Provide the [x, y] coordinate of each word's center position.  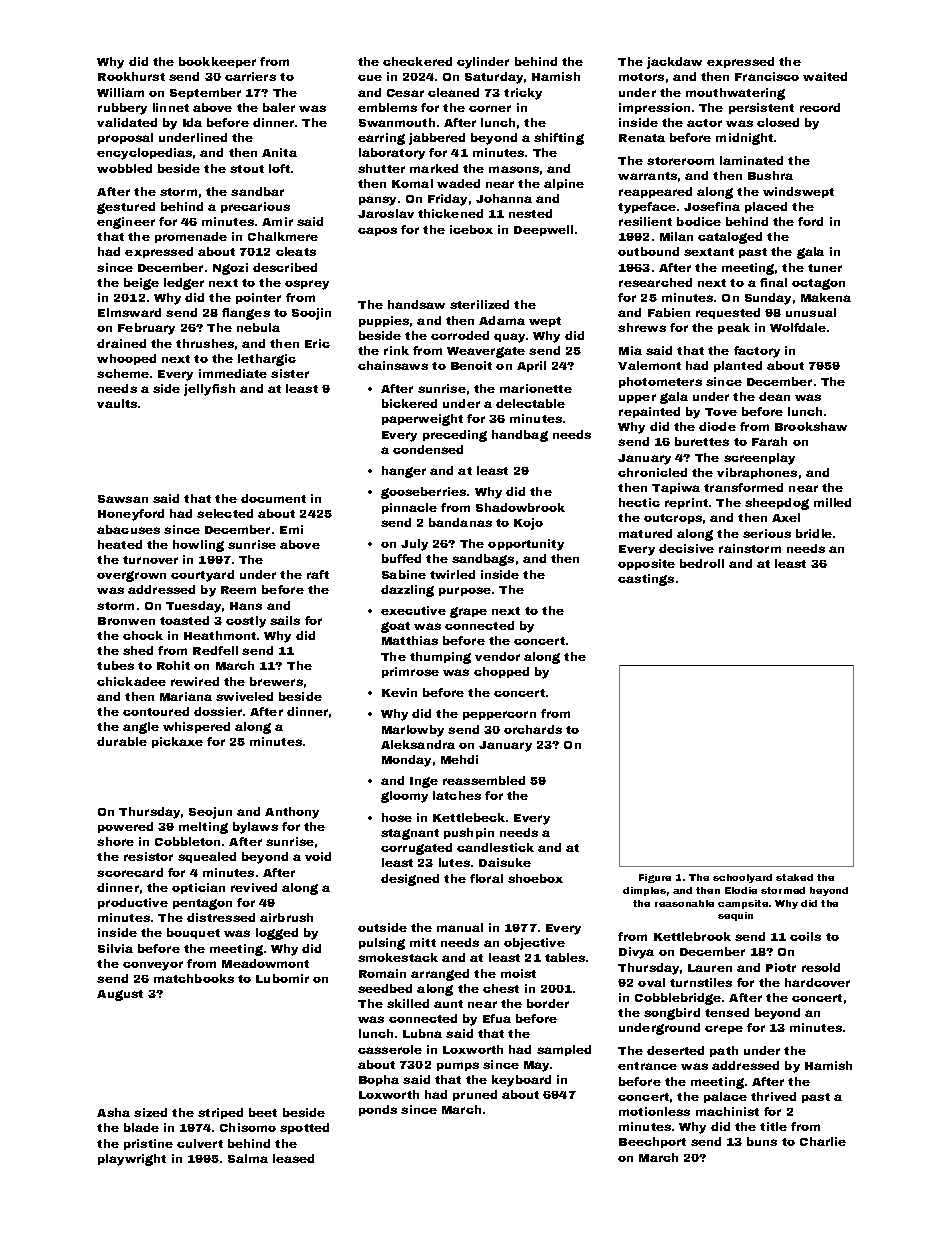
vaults [117, 403]
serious [767, 533]
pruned [475, 1095]
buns [762, 1141]
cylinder [483, 63]
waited [825, 76]
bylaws [255, 828]
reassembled [484, 780]
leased [293, 1158]
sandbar [257, 191]
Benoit [471, 365]
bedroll [702, 563]
